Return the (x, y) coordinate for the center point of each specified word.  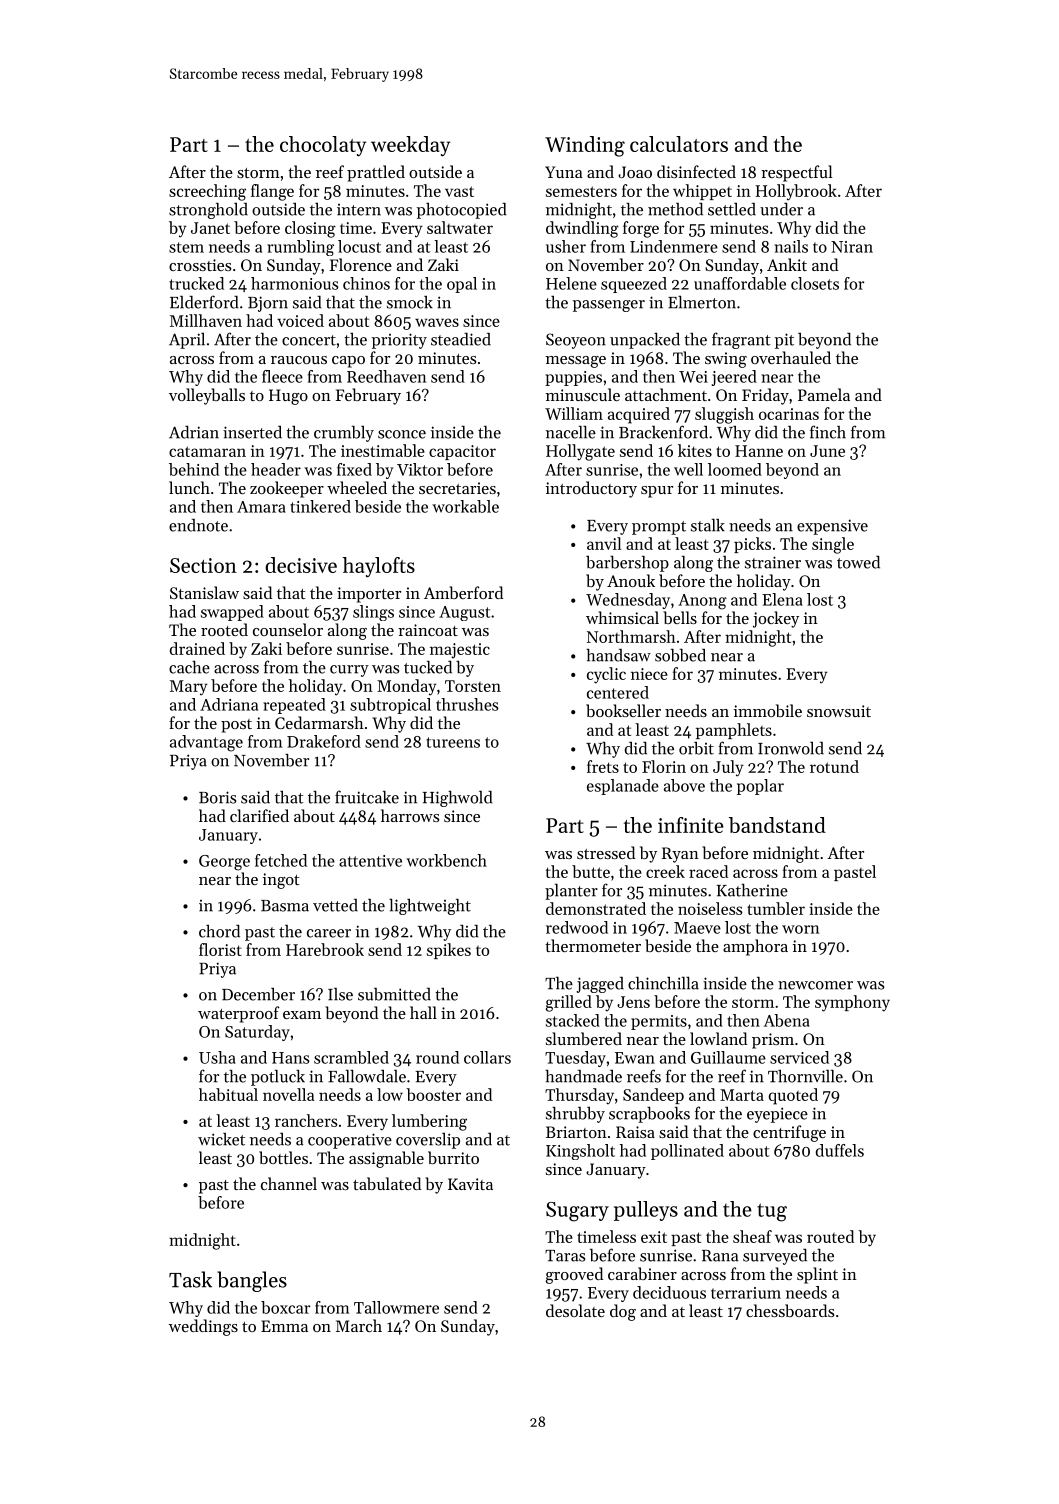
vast (459, 191)
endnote (198, 525)
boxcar (285, 1307)
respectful (797, 173)
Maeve (697, 928)
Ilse (340, 994)
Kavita (470, 1184)
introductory (591, 489)
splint (817, 1275)
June (827, 451)
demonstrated (596, 908)
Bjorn (268, 304)
